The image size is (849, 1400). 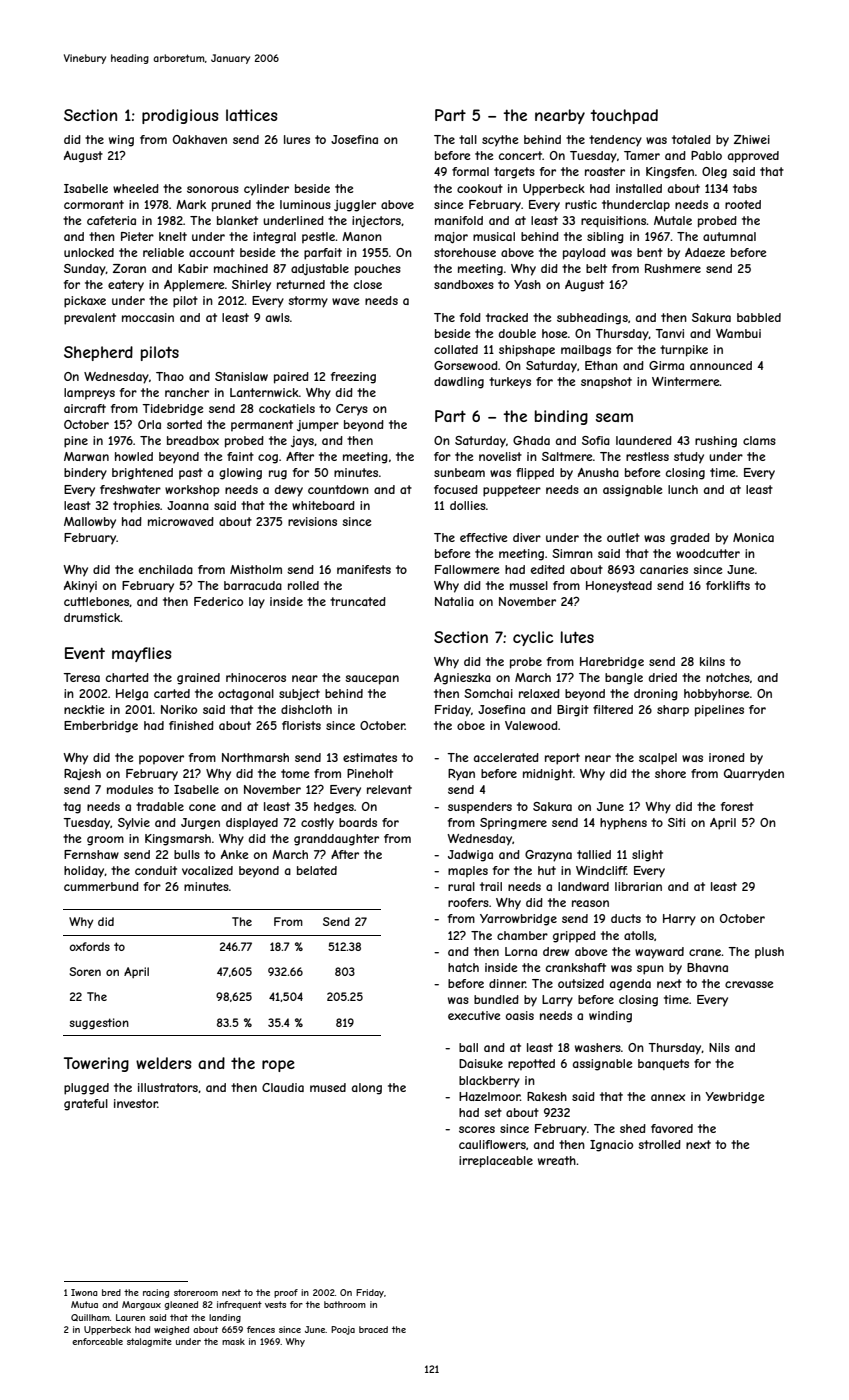 What do you see at coordinates (82, 774) in the document?
I see `Rajesh` at bounding box center [82, 774].
